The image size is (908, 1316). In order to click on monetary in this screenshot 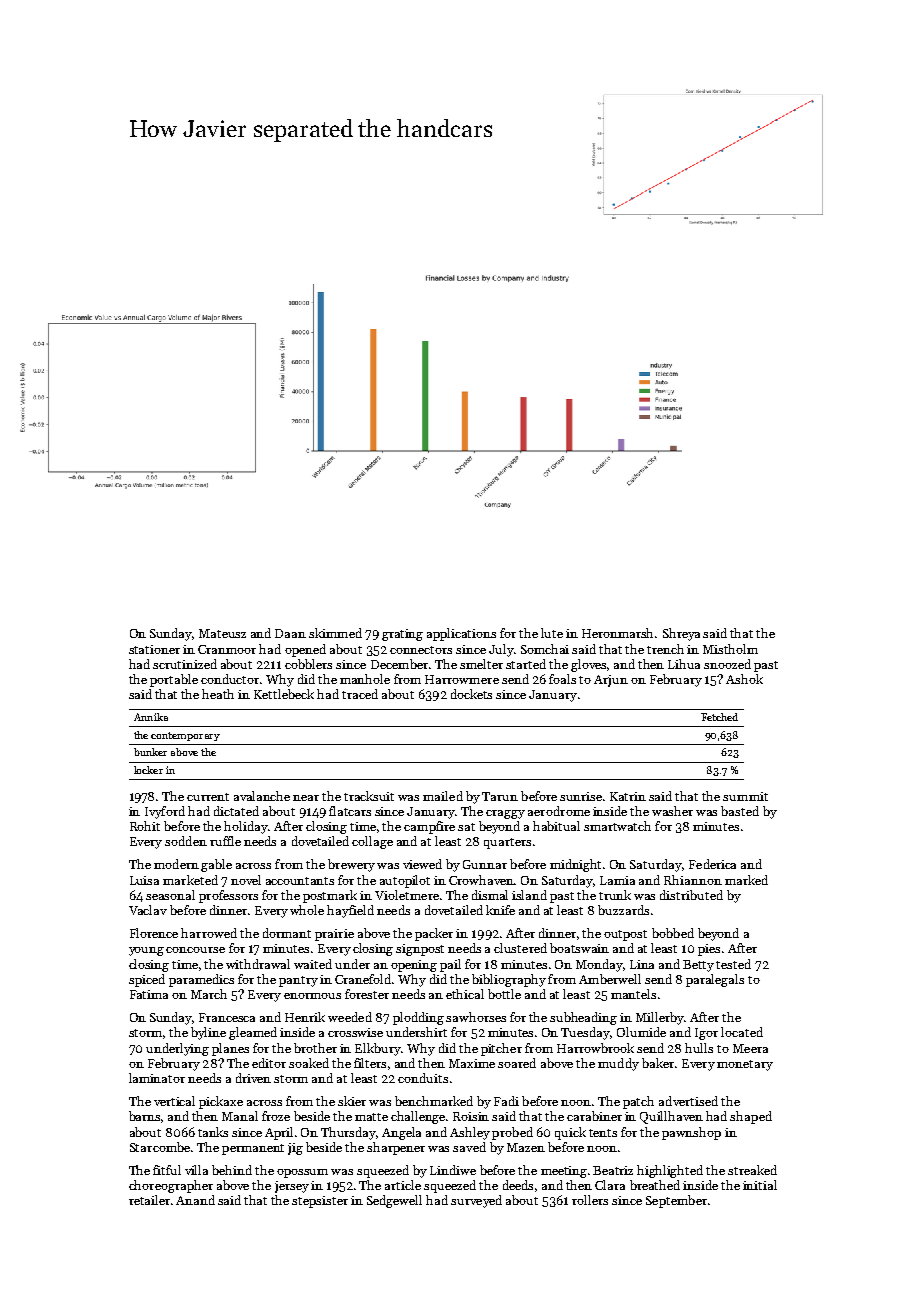, I will do `click(745, 1065)`.
